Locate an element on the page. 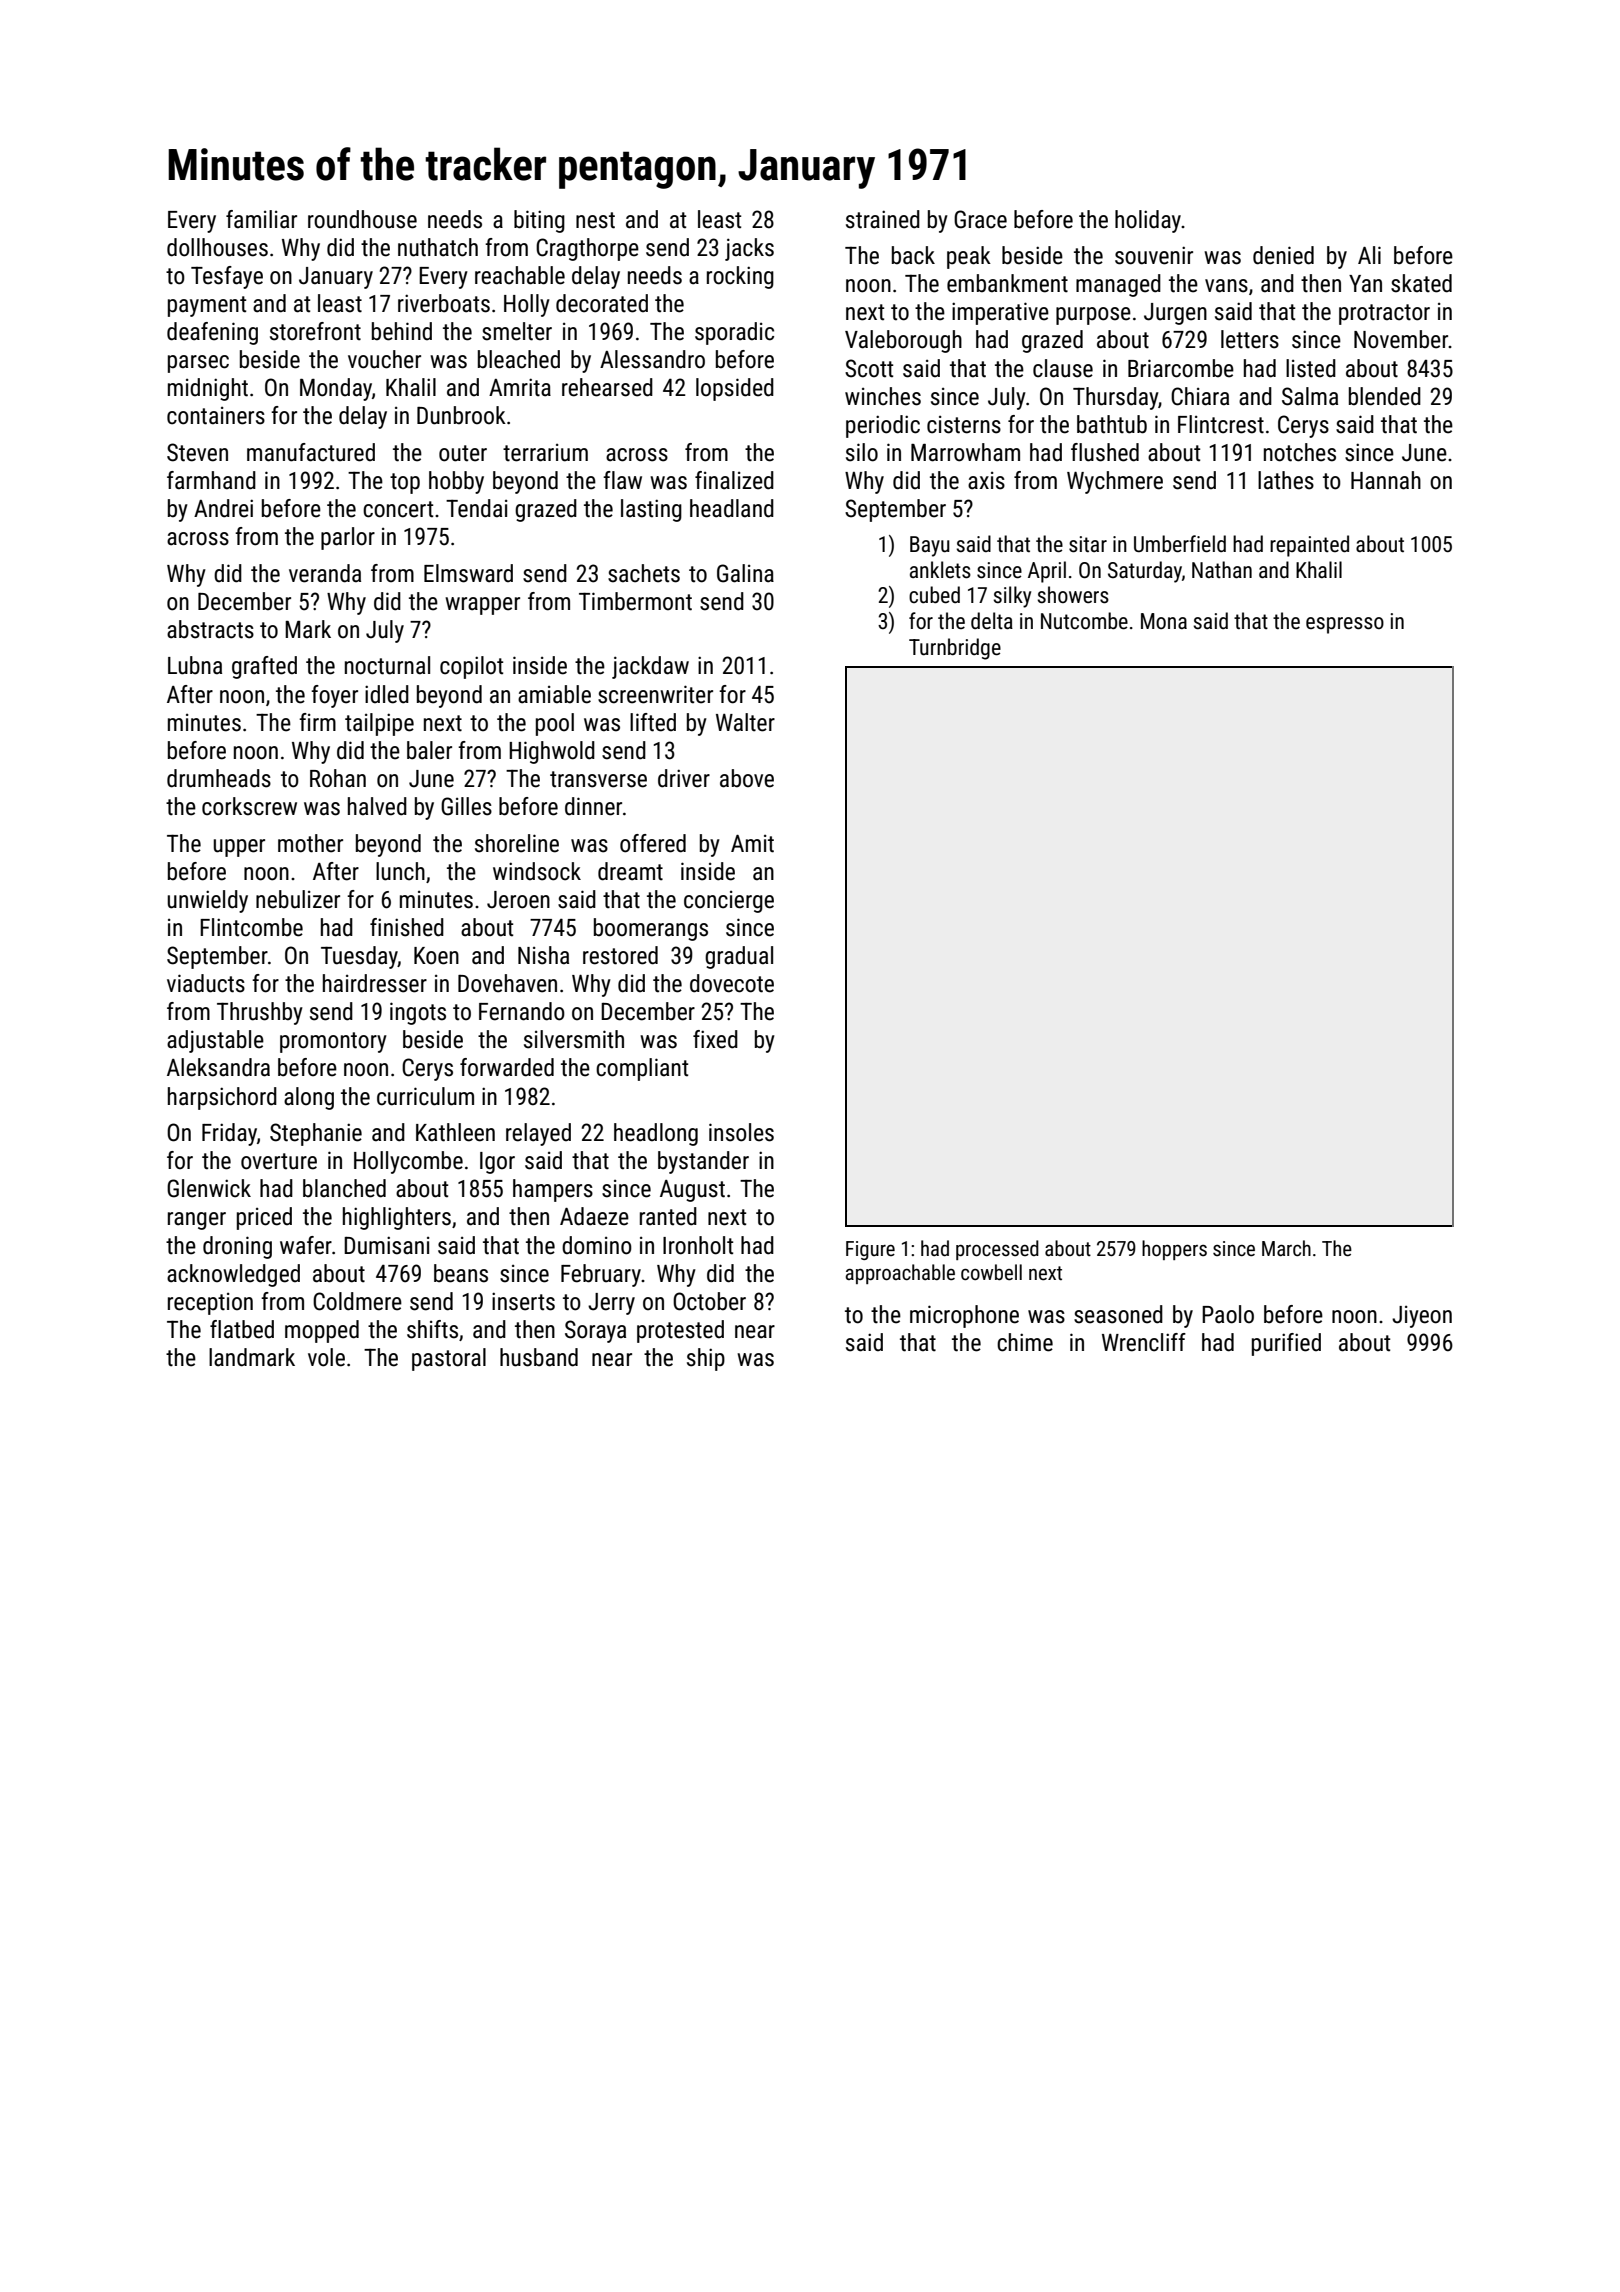 The height and width of the image is (2292, 1620). Monday is located at coordinates (336, 389).
